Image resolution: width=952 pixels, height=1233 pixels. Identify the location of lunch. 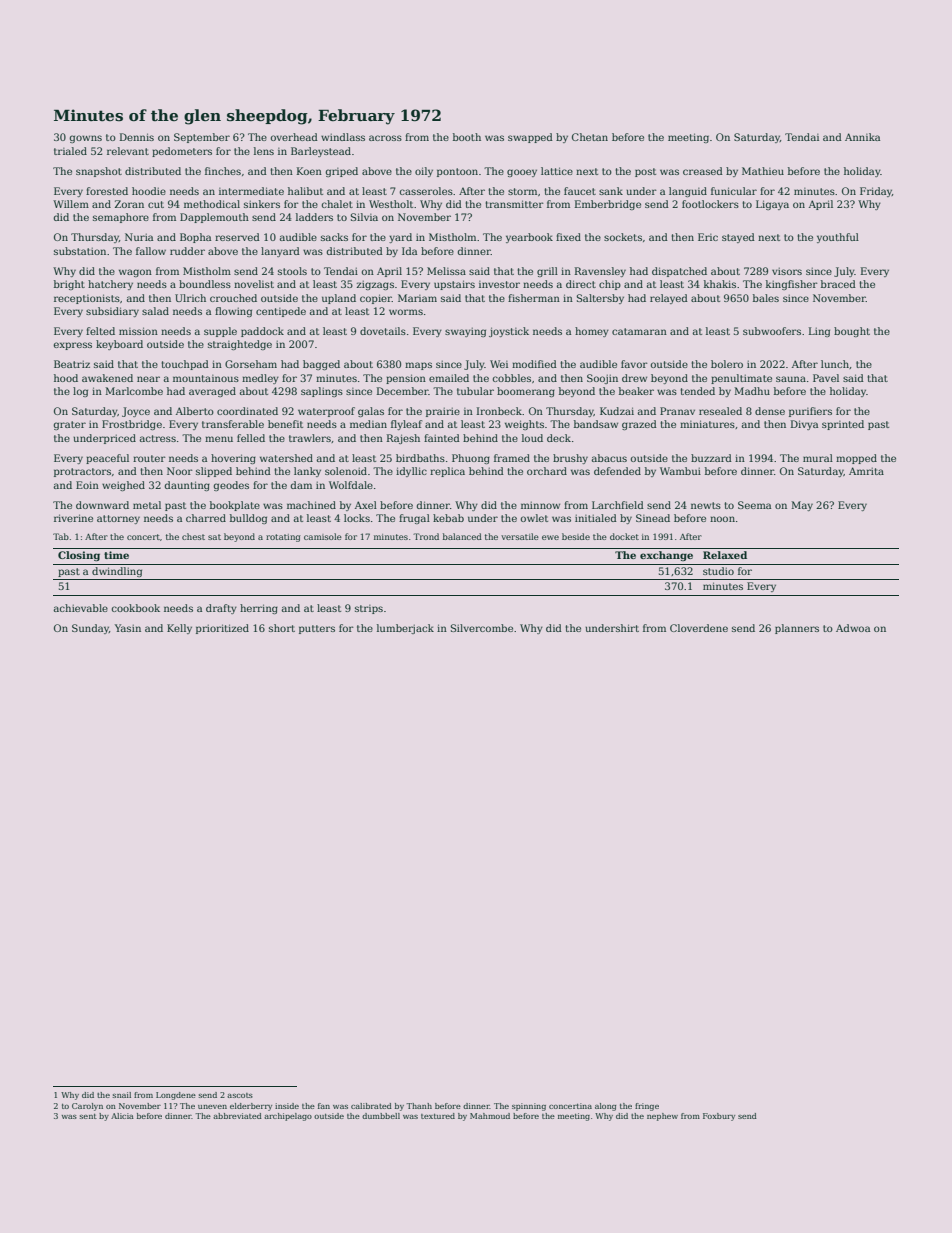
(835, 364).
